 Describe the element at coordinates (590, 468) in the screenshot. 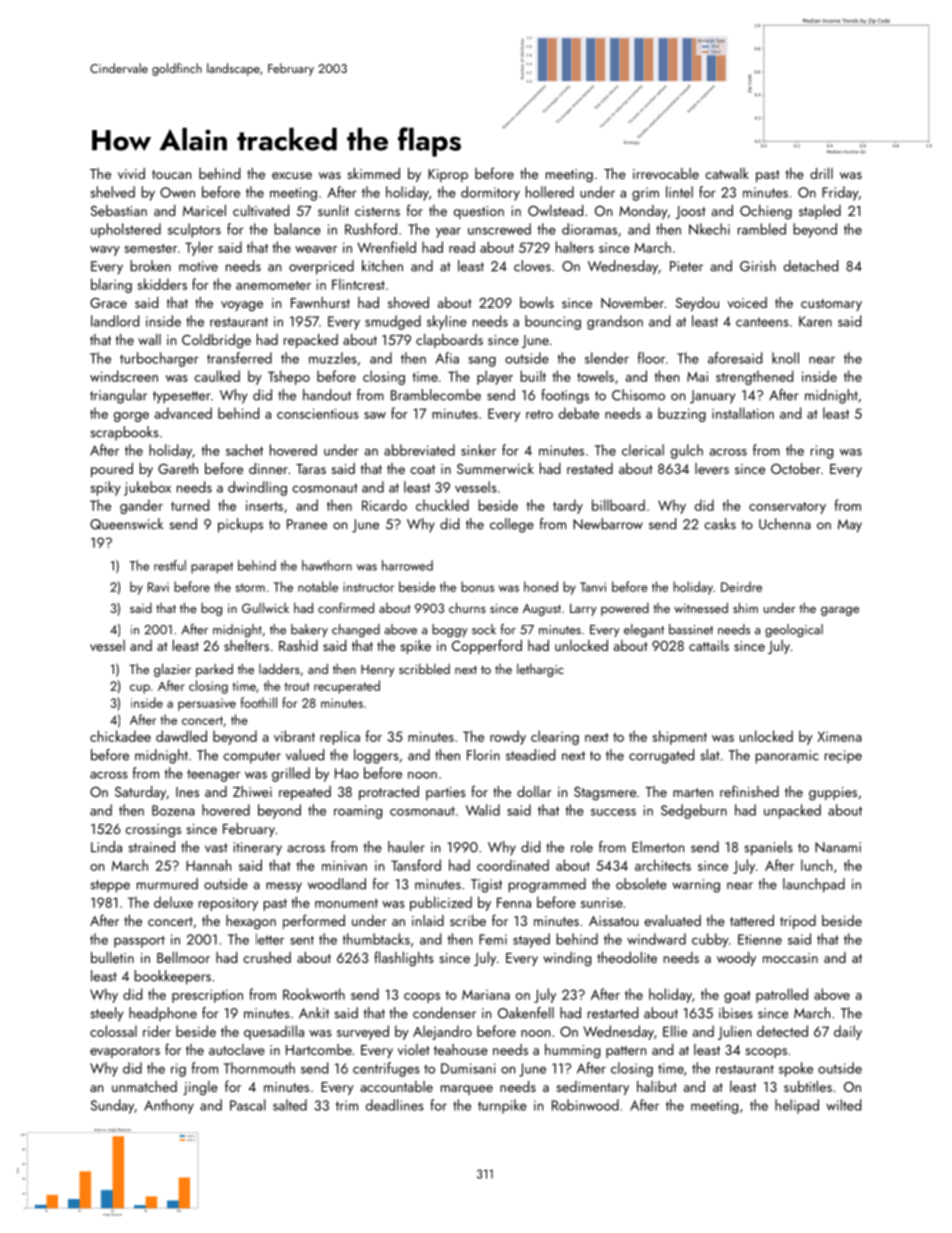

I see `restated` at that location.
